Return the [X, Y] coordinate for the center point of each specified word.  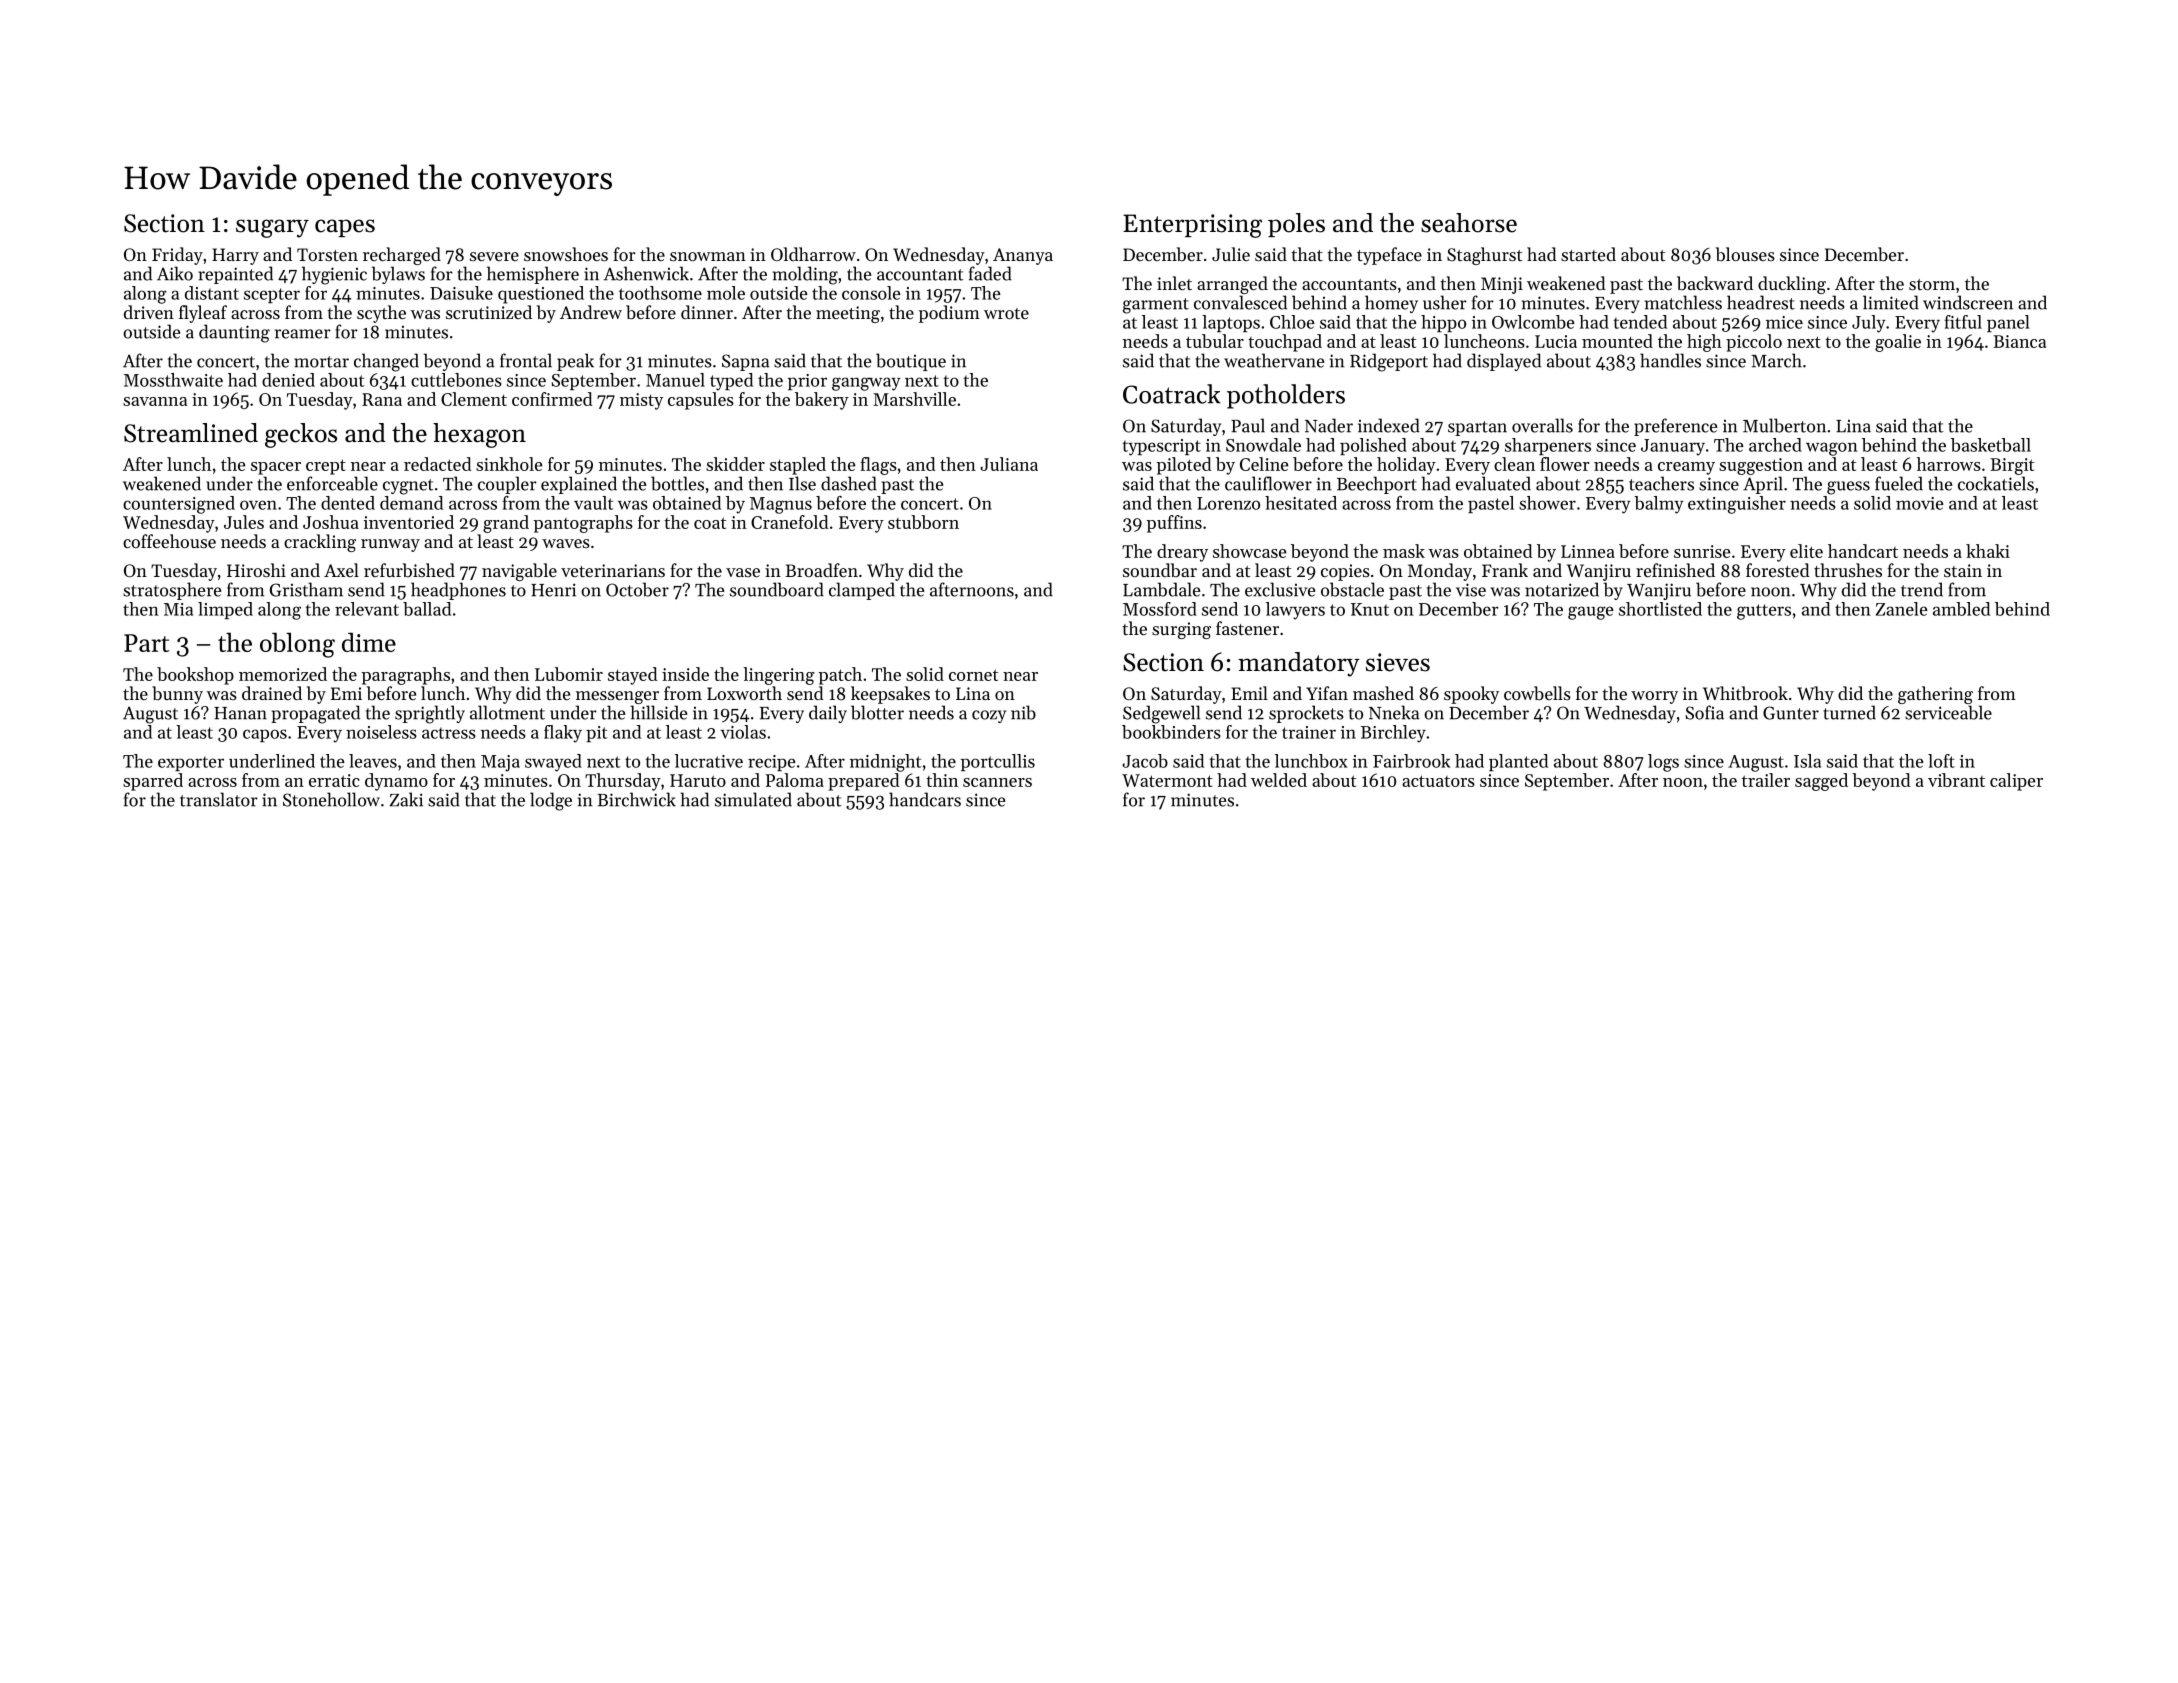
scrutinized [489, 312]
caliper [2016, 782]
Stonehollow [331, 799]
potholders [1286, 396]
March [1776, 360]
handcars [925, 799]
